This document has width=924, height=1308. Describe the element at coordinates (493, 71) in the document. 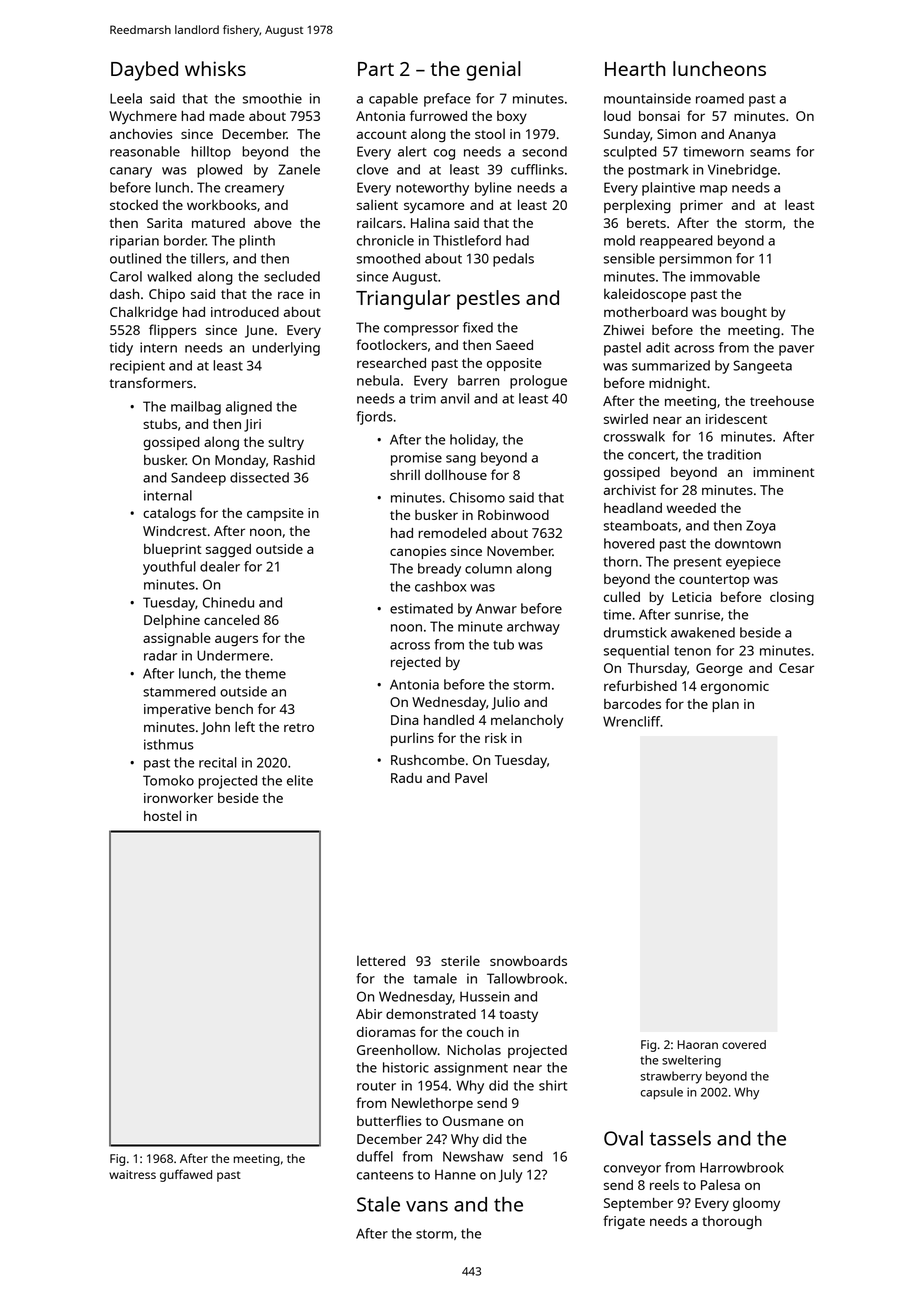

I see `genial` at that location.
